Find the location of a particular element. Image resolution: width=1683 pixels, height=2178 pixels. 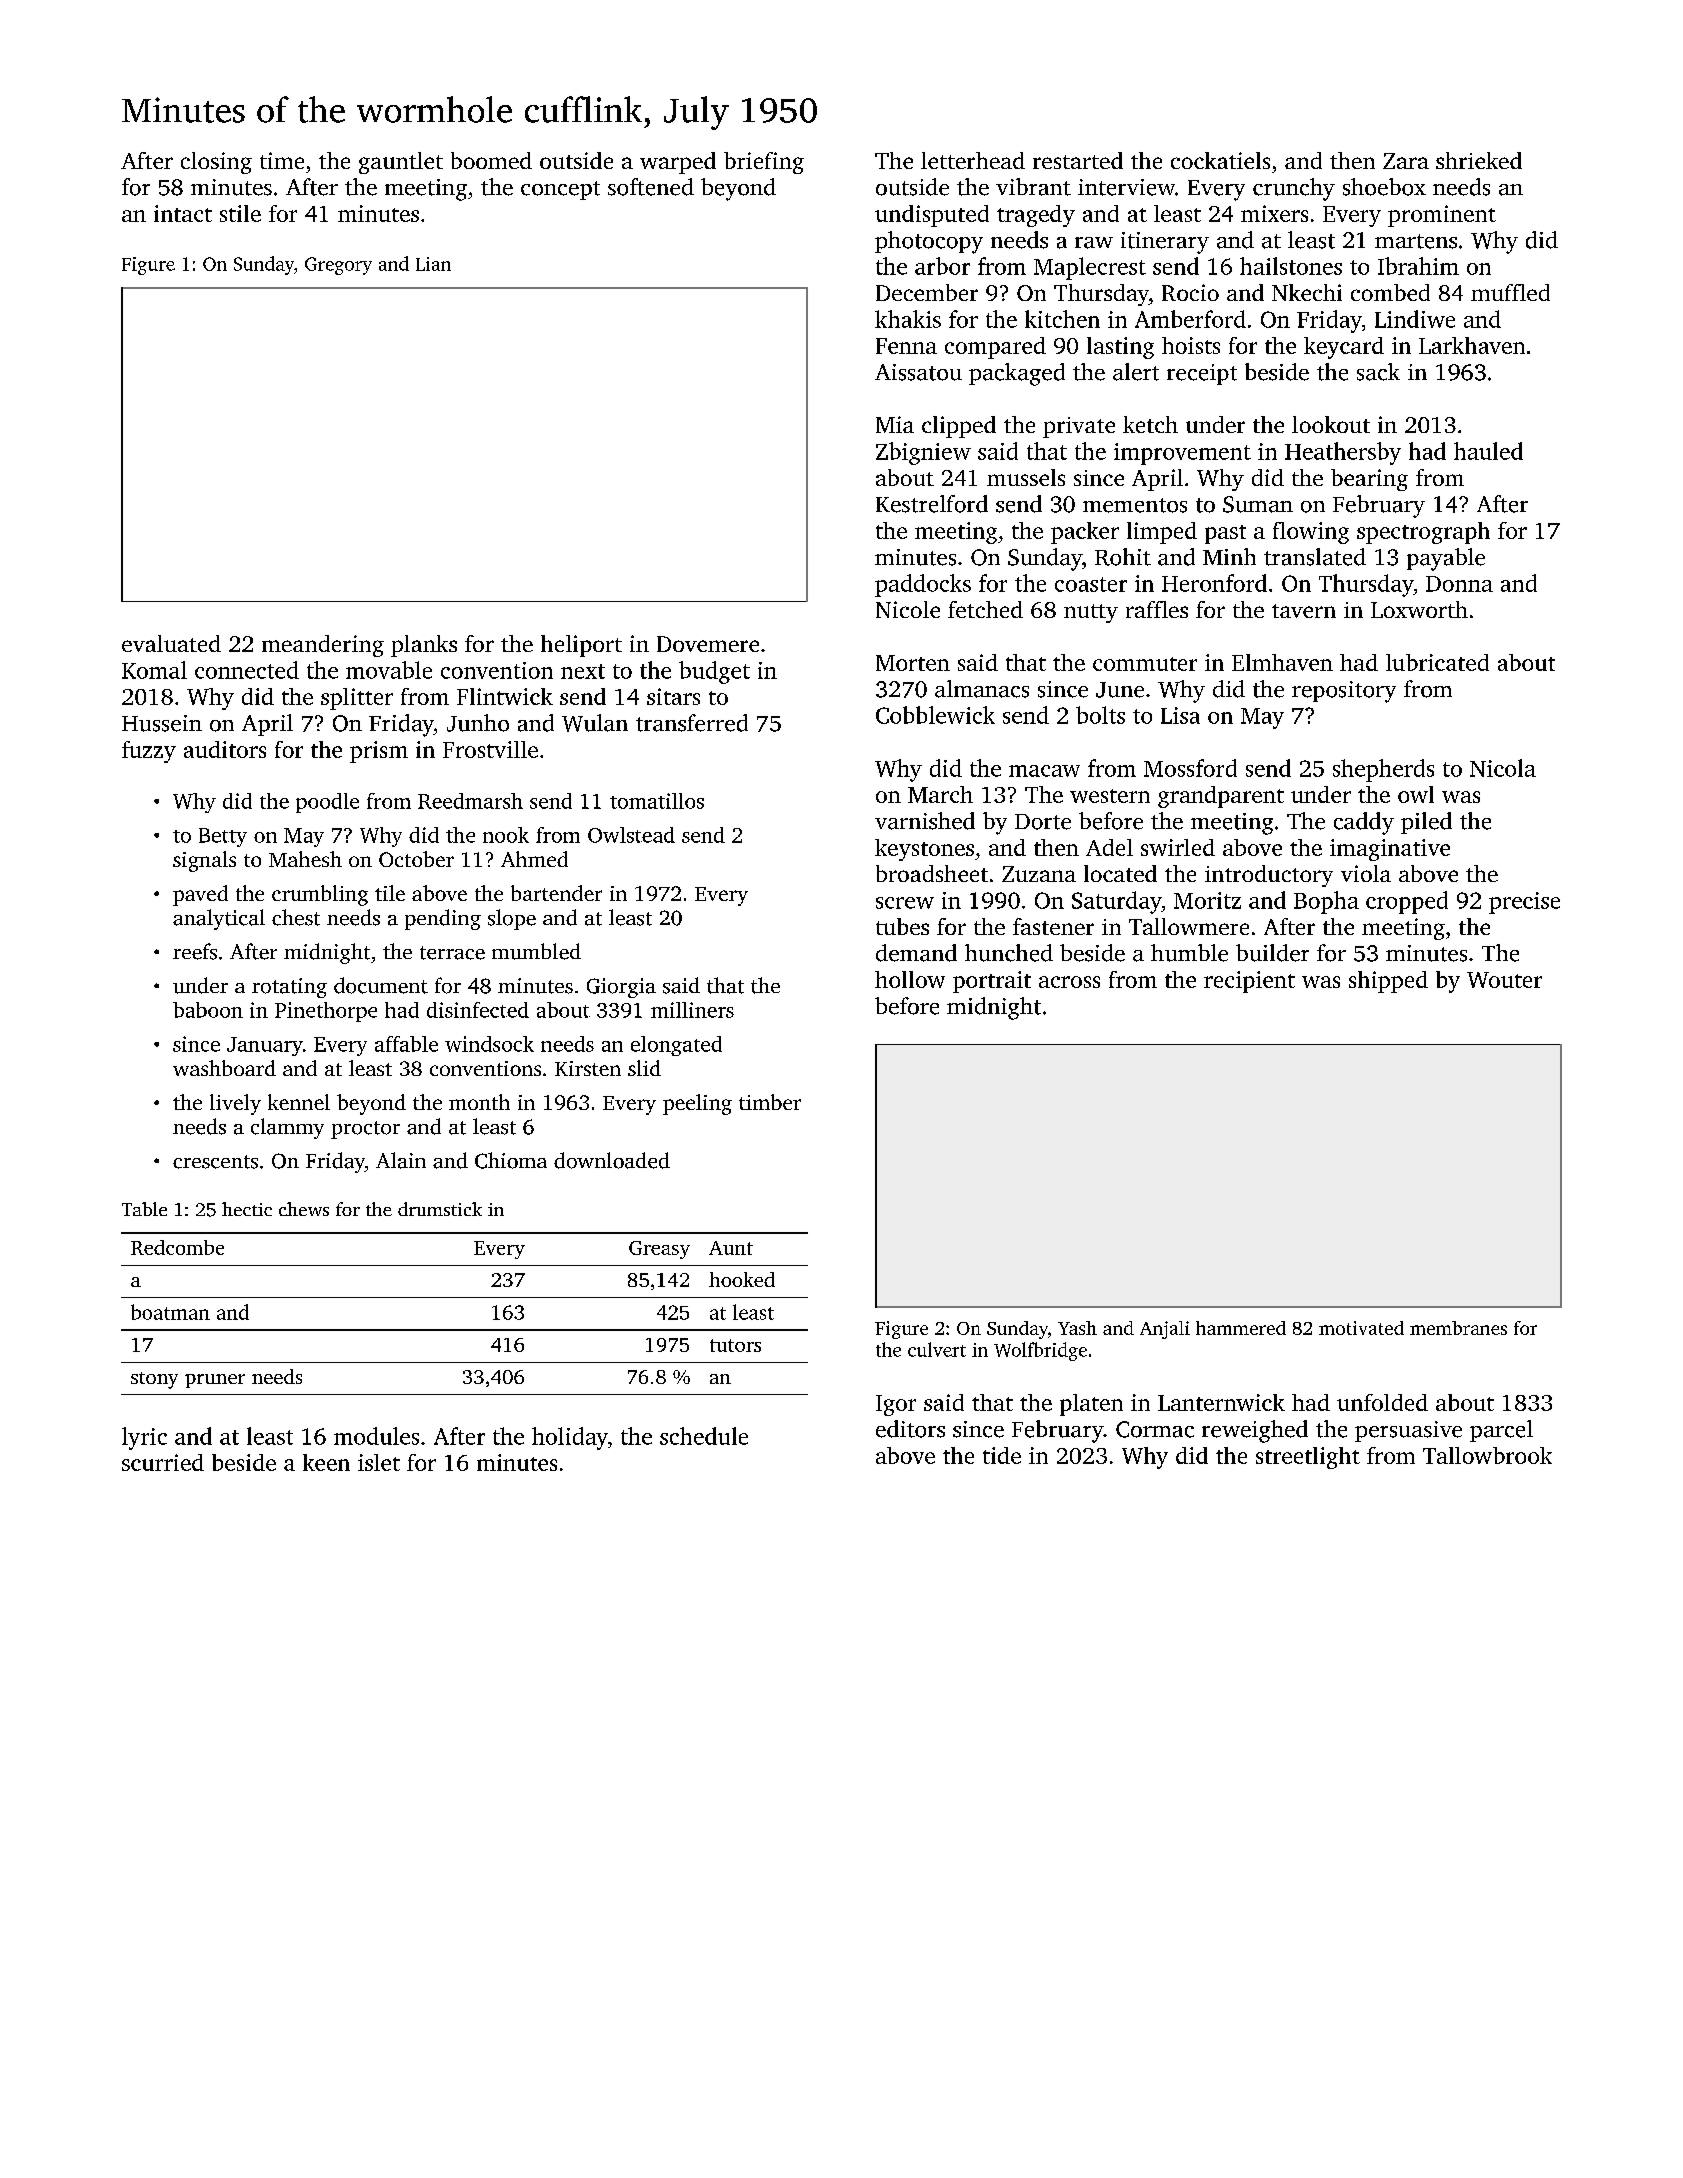

membranes is located at coordinates (1458, 1328).
